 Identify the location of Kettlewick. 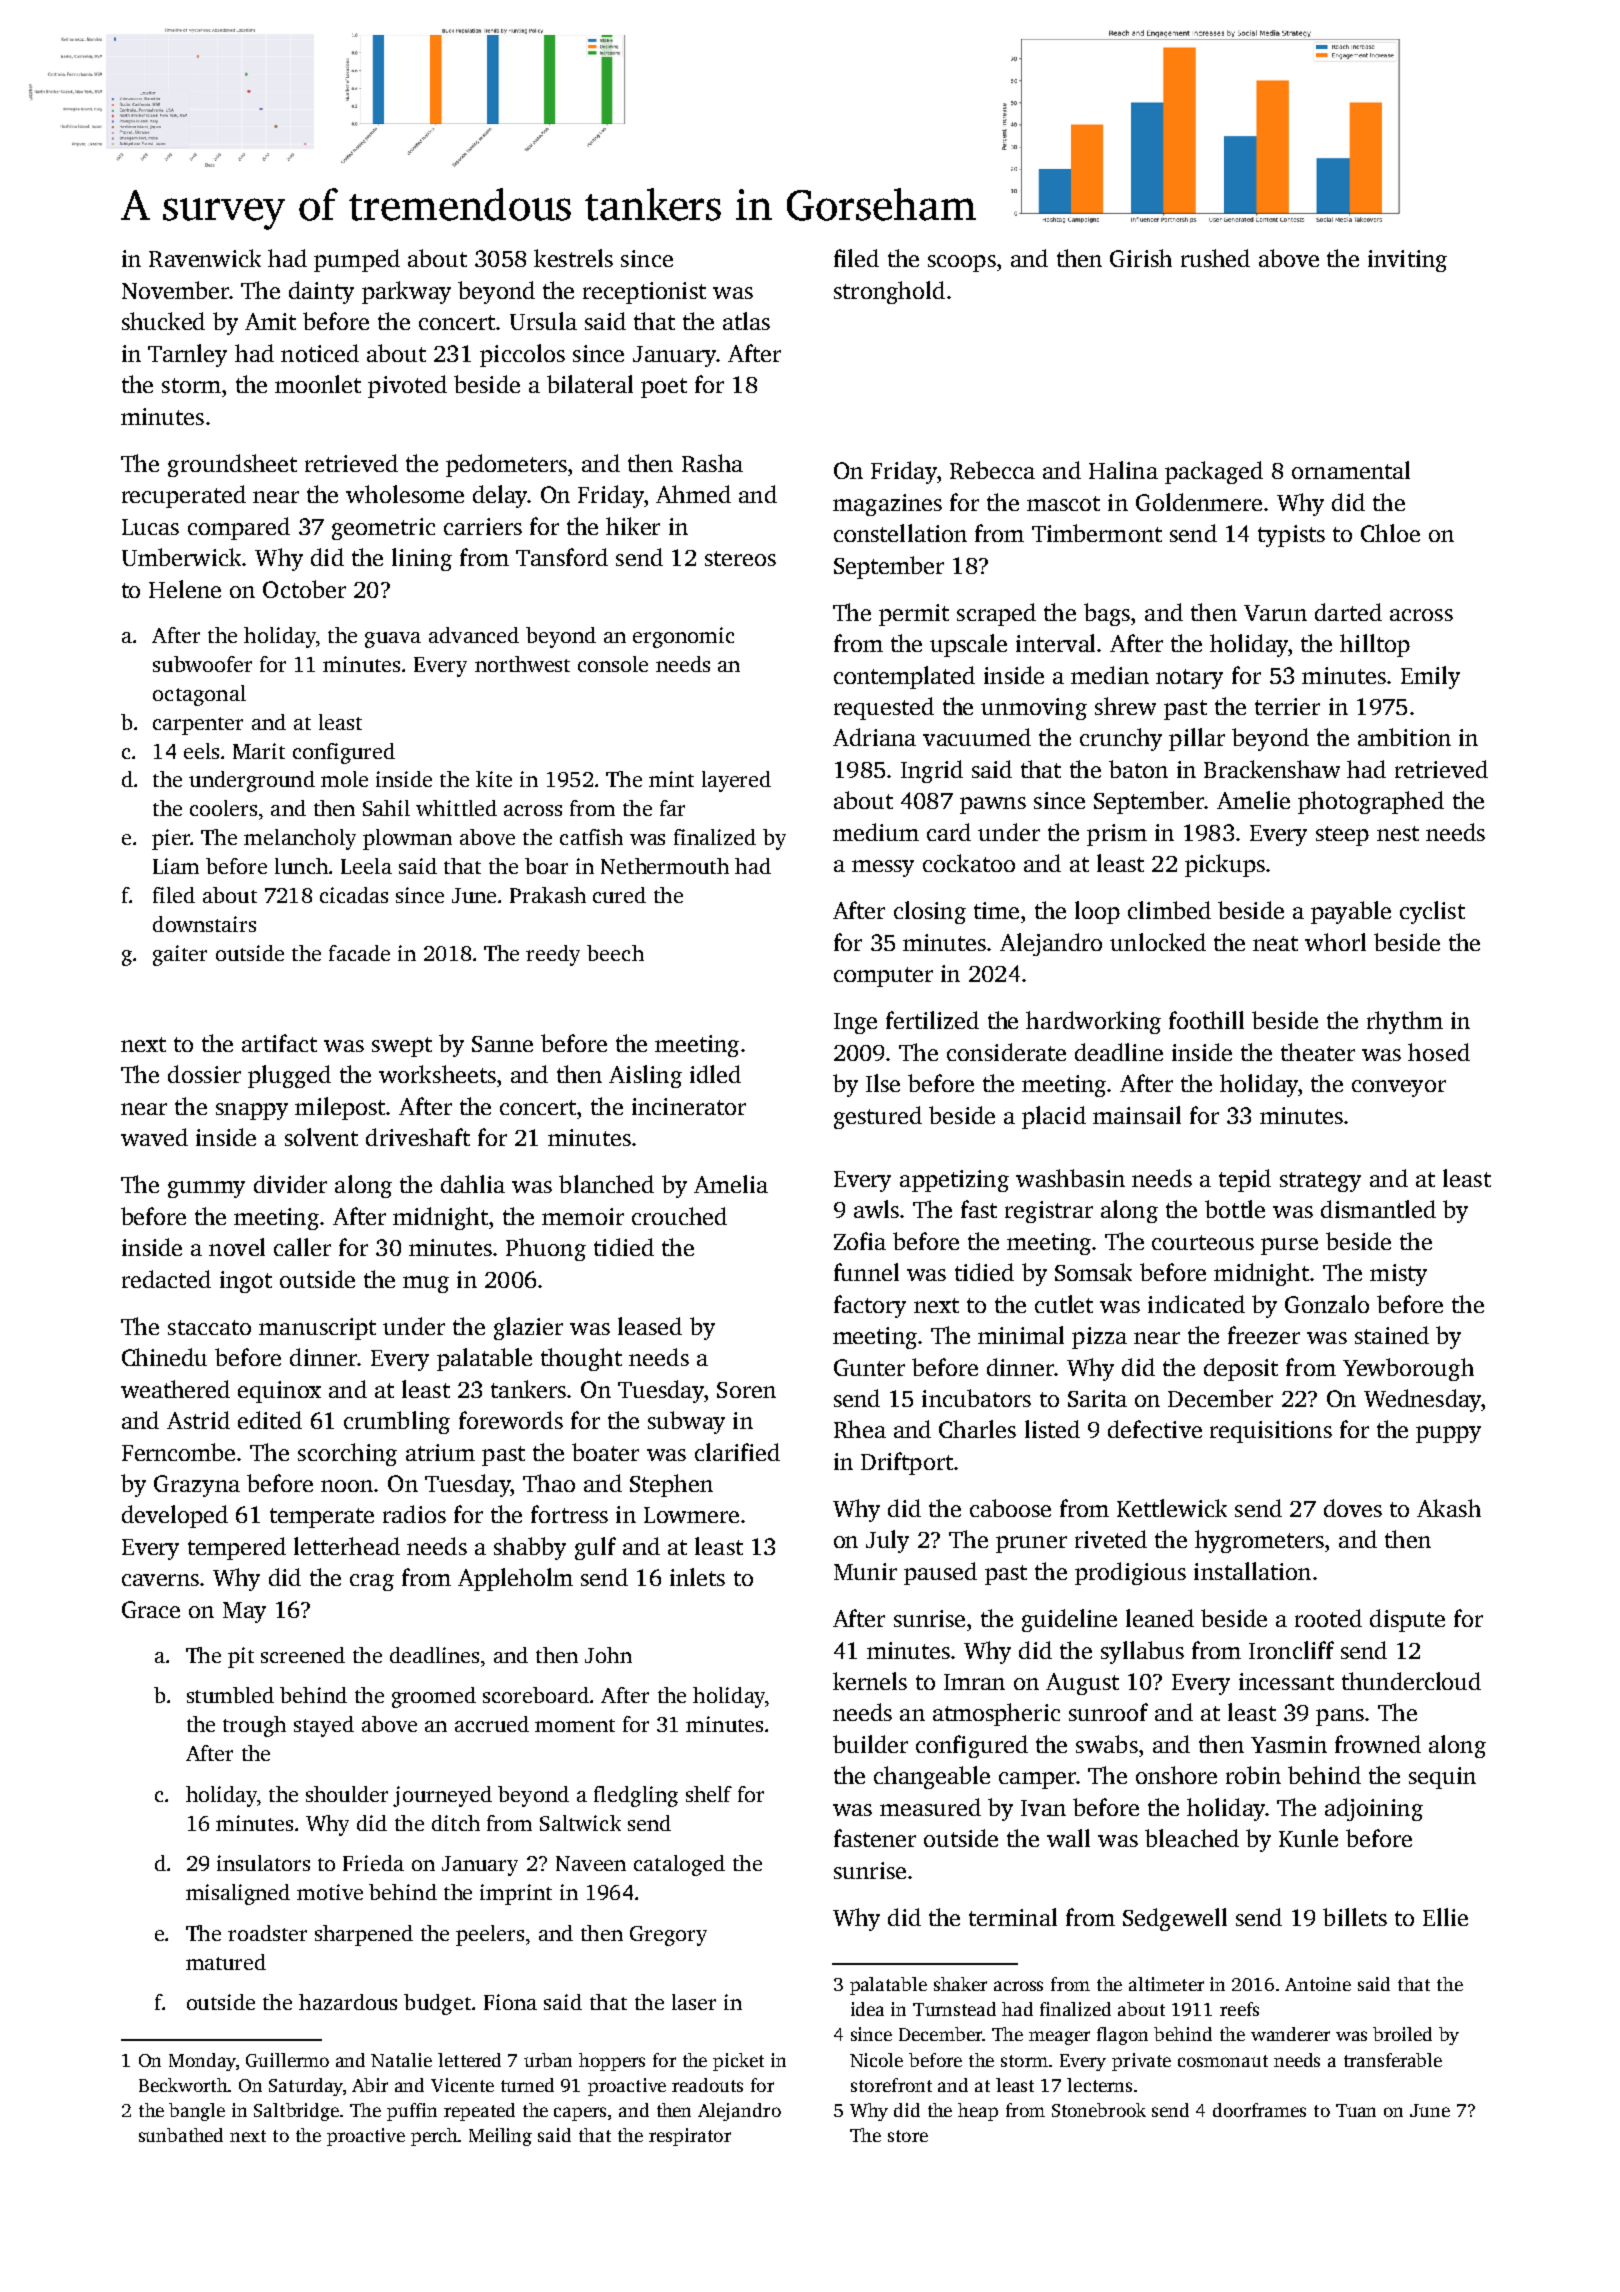
(1172, 1508).
